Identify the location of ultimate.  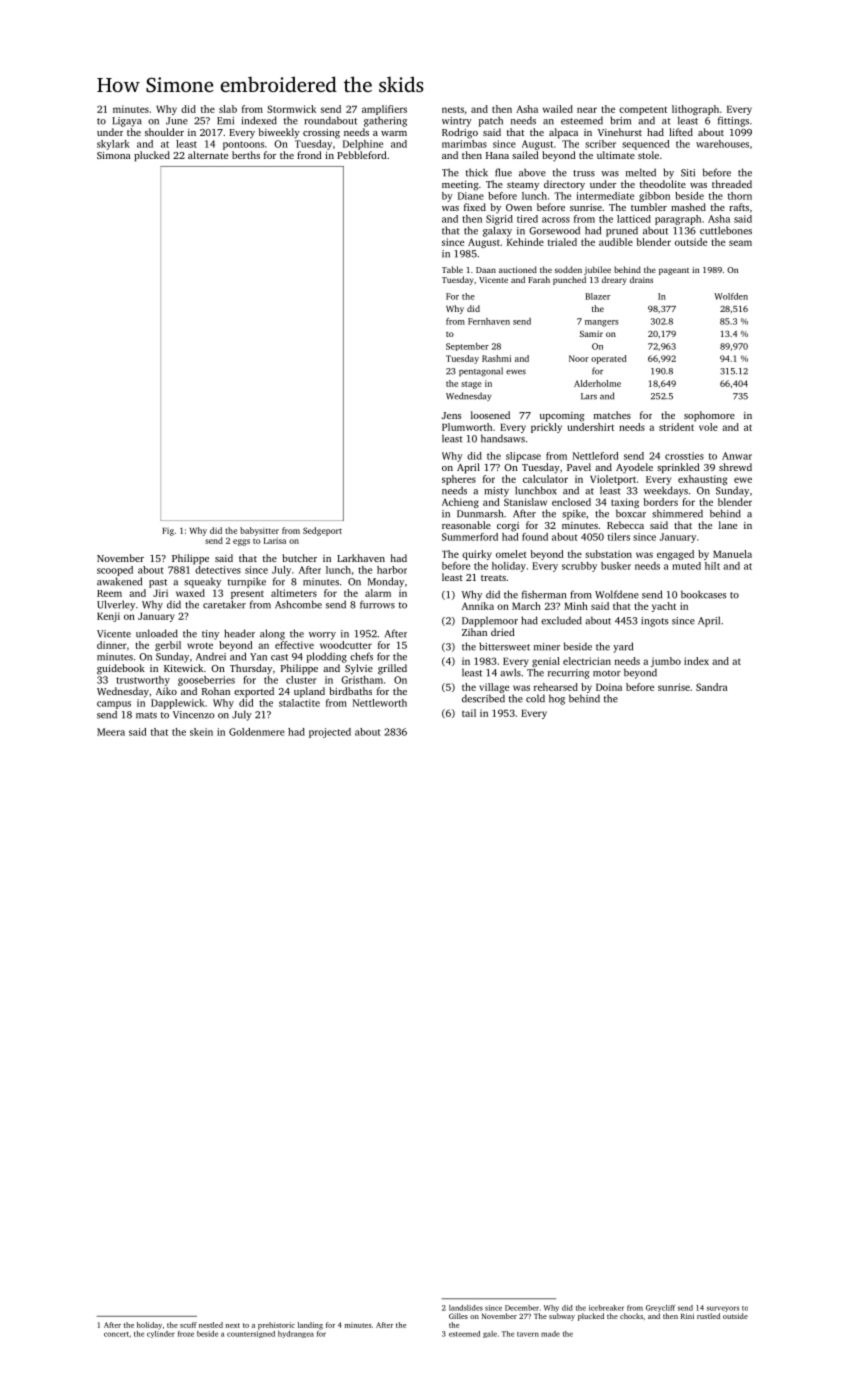
(616, 155).
